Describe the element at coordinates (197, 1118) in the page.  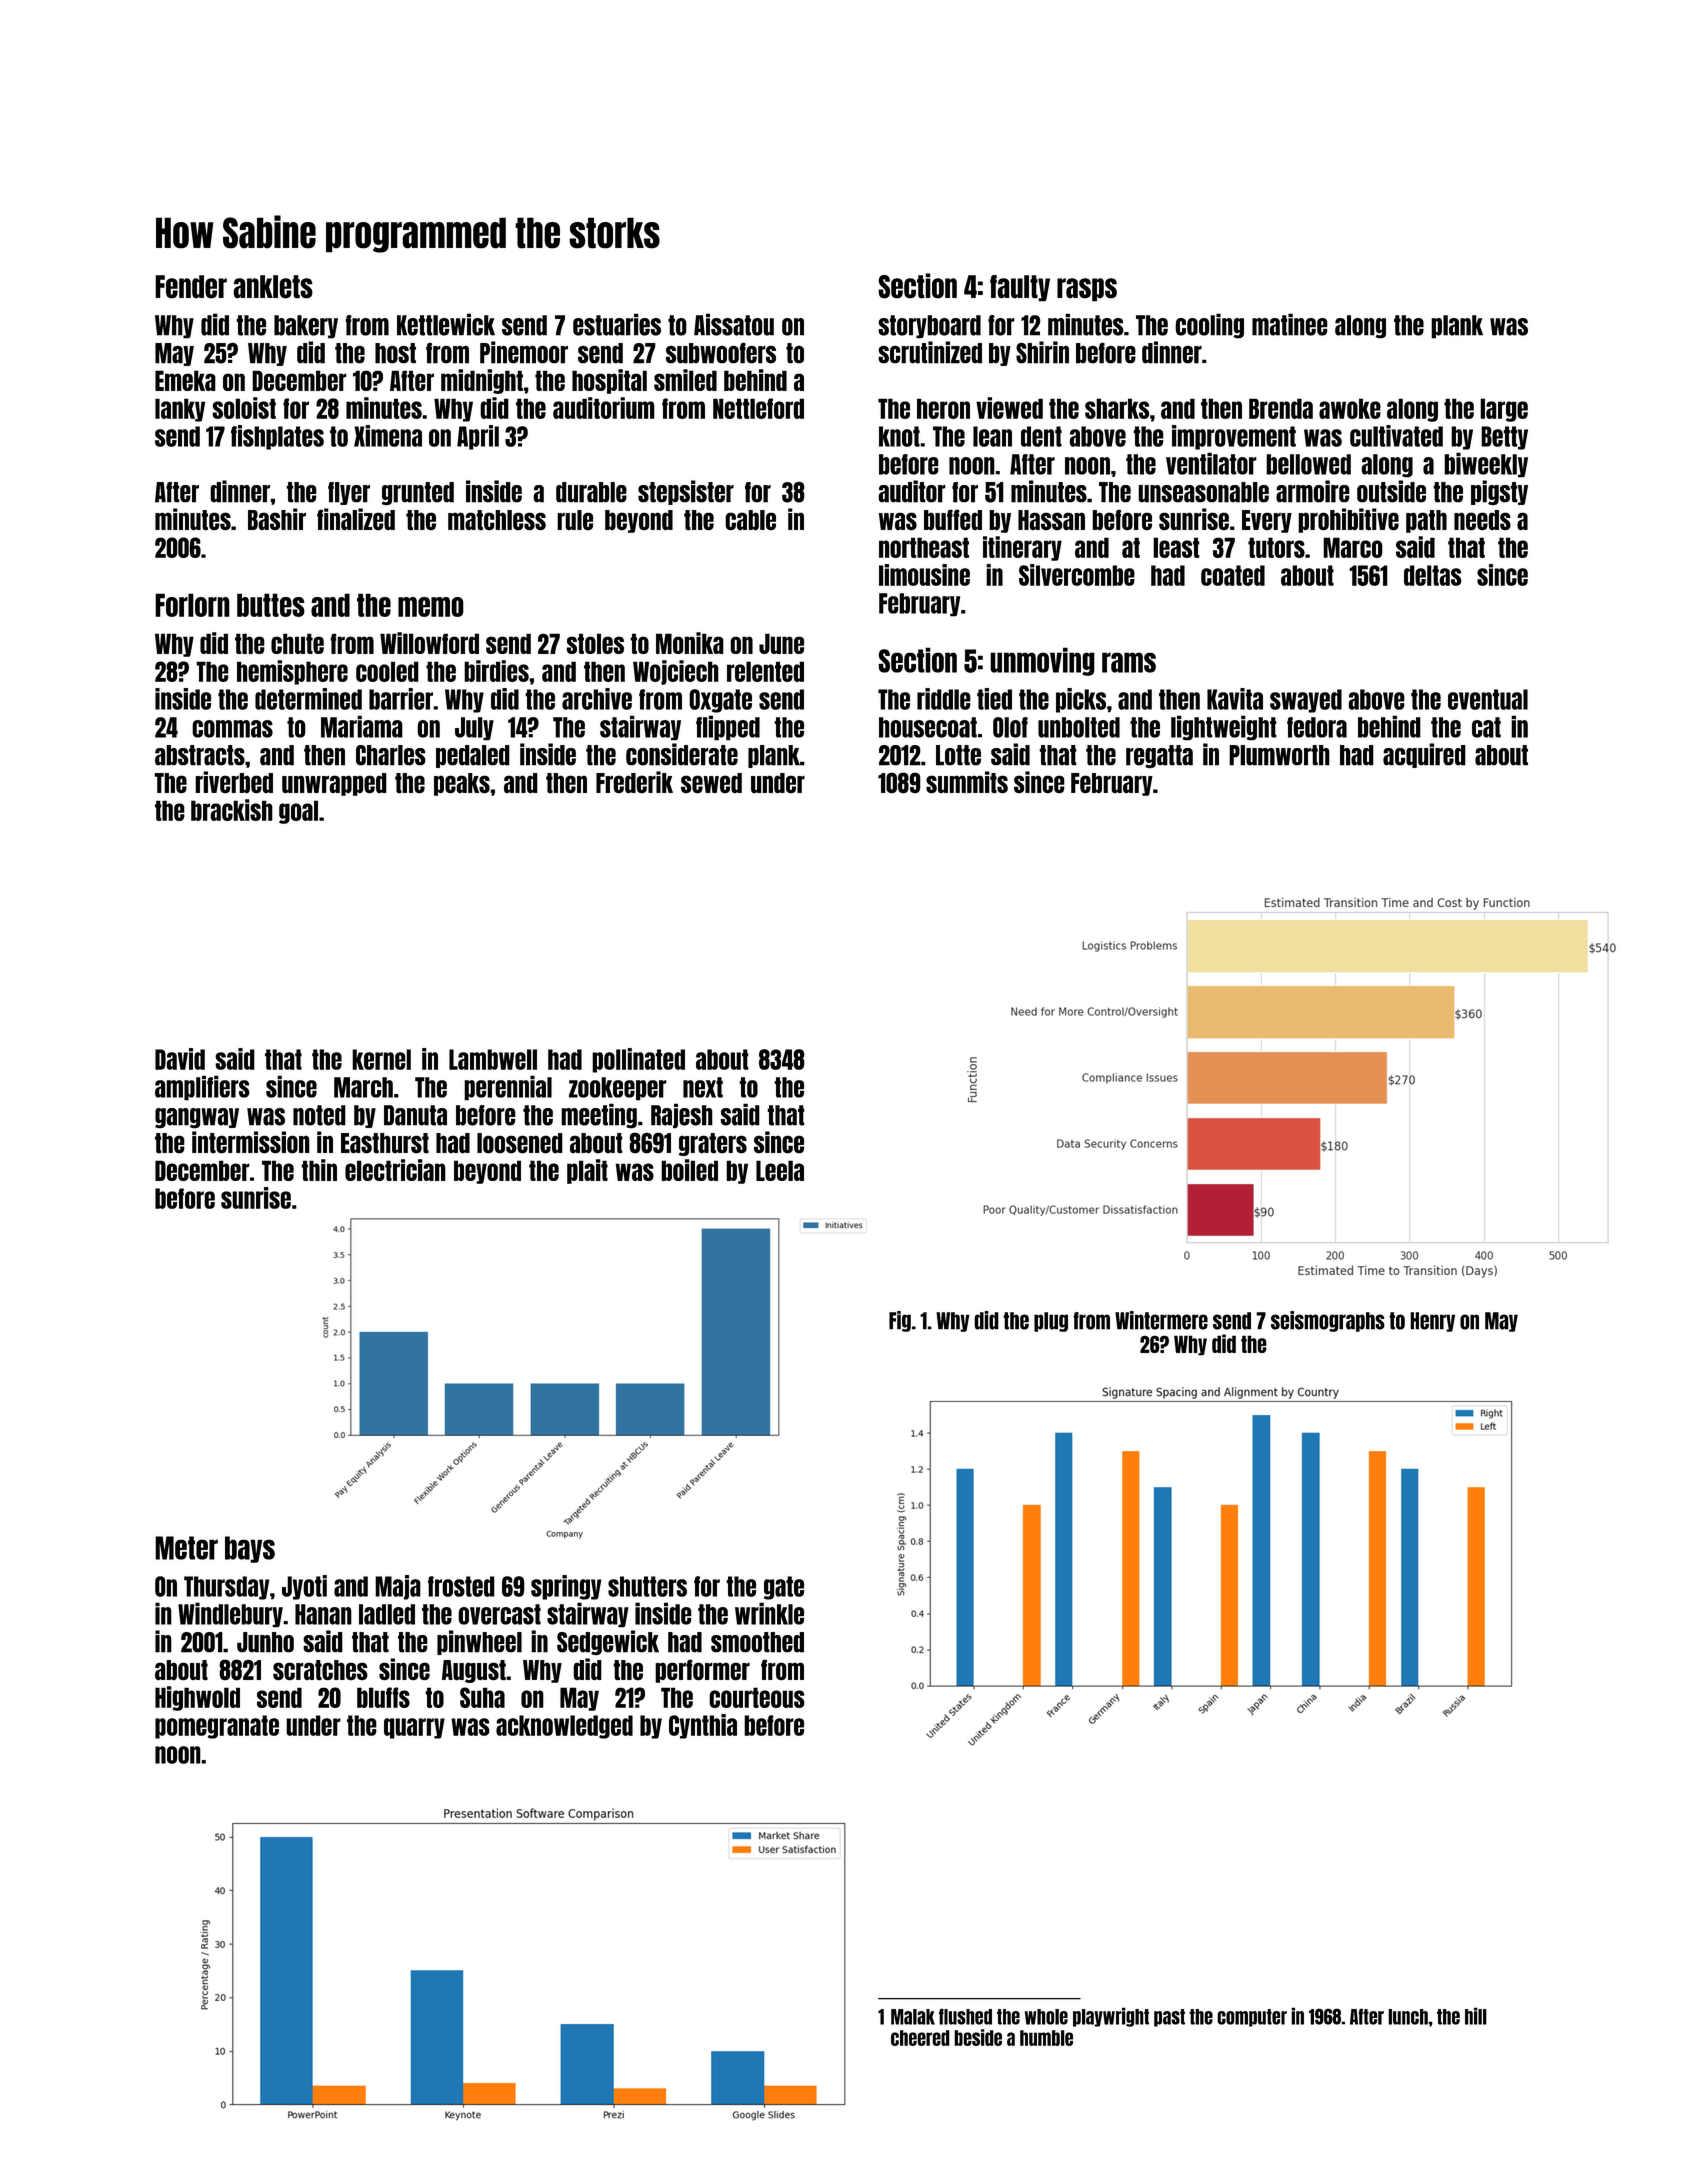
I see `gangway` at that location.
